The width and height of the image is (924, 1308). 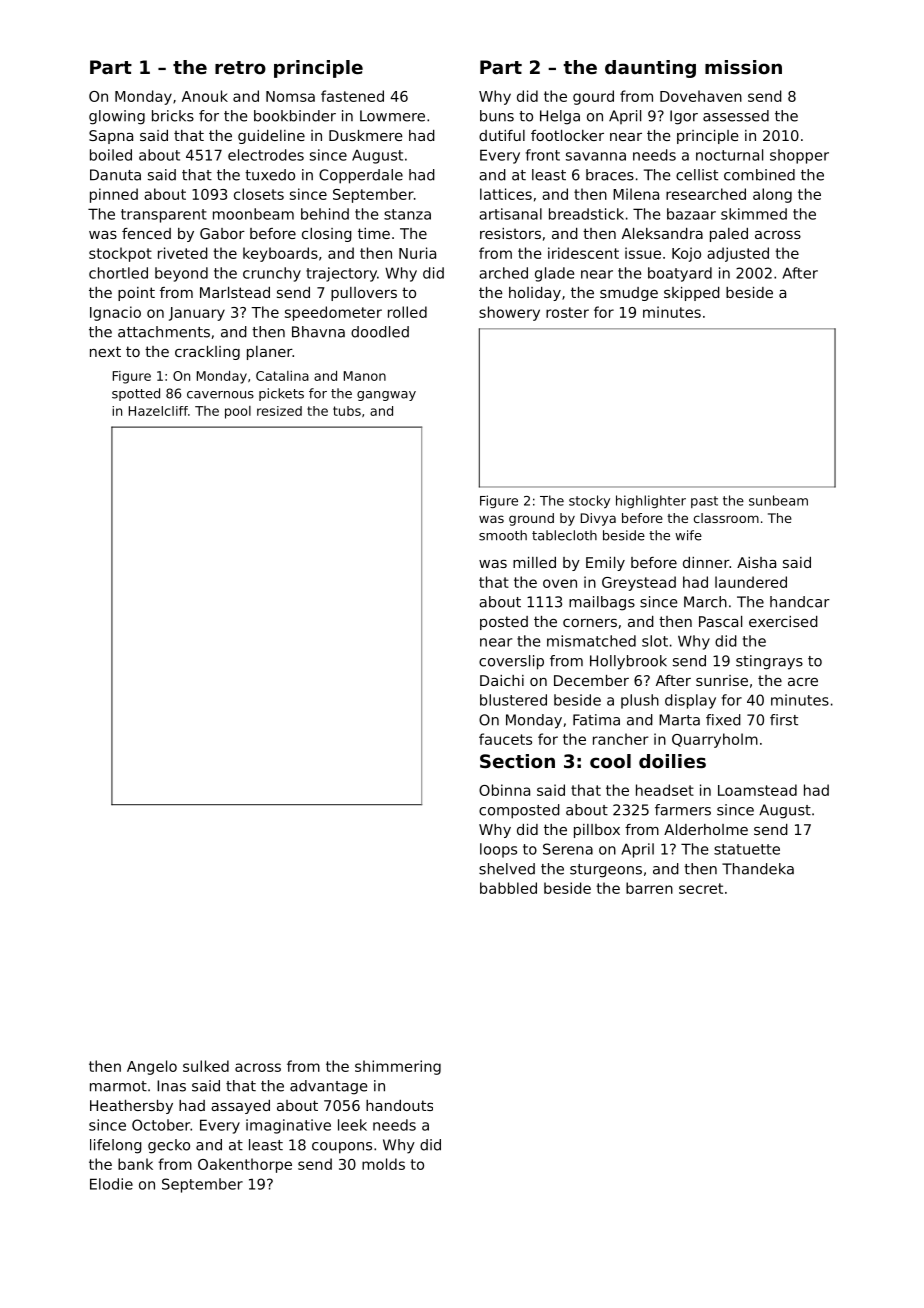 I want to click on faucets, so click(x=505, y=739).
